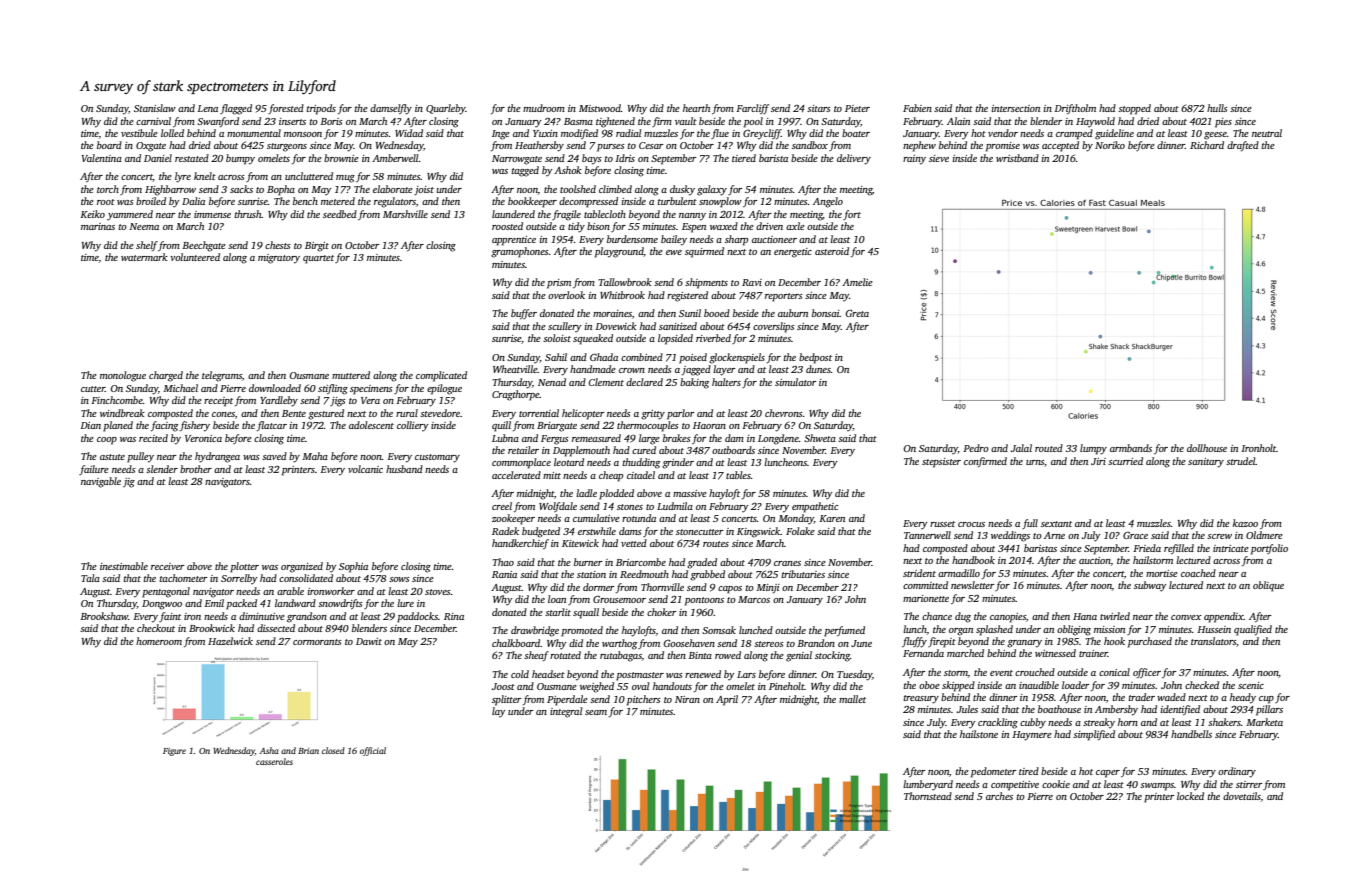 This image has width=1372, height=887. I want to click on dollhouse, so click(1207, 448).
